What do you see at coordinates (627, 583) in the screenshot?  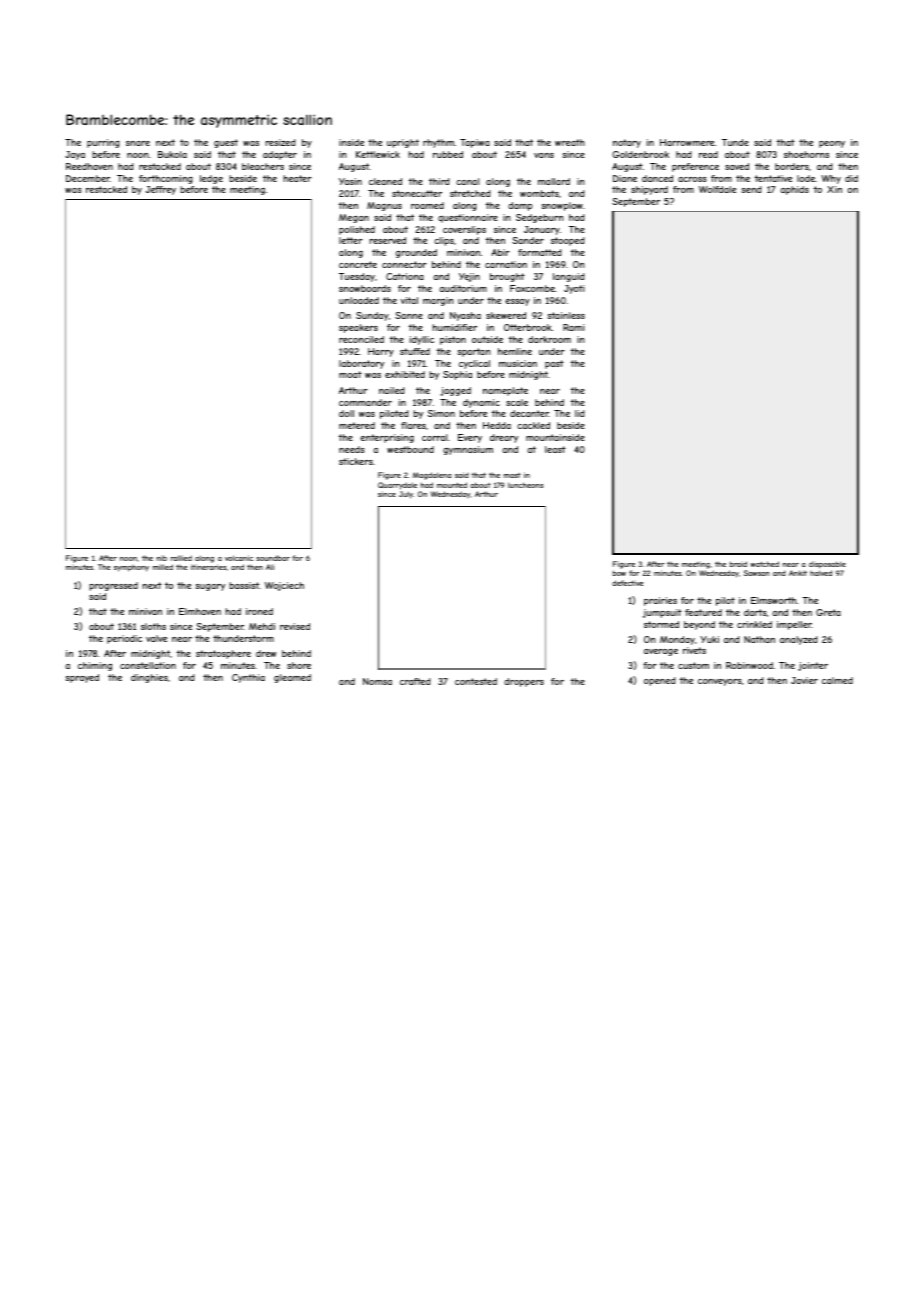 I see `defective` at bounding box center [627, 583].
